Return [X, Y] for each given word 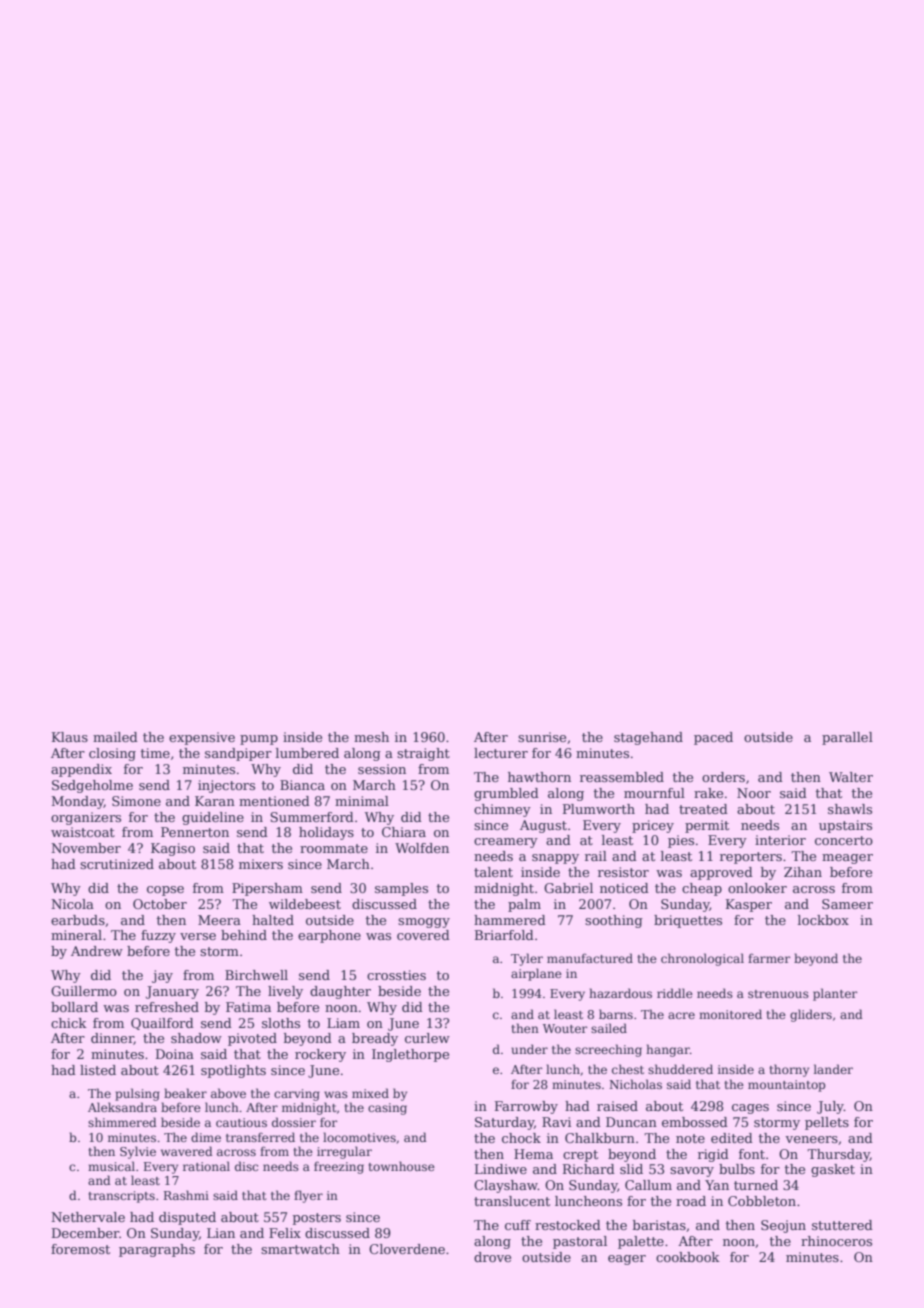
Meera [219, 920]
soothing [614, 921]
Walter [851, 777]
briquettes [688, 921]
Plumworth [599, 809]
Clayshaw [506, 1186]
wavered [187, 1151]
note [690, 1138]
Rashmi [186, 1195]
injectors [226, 786]
